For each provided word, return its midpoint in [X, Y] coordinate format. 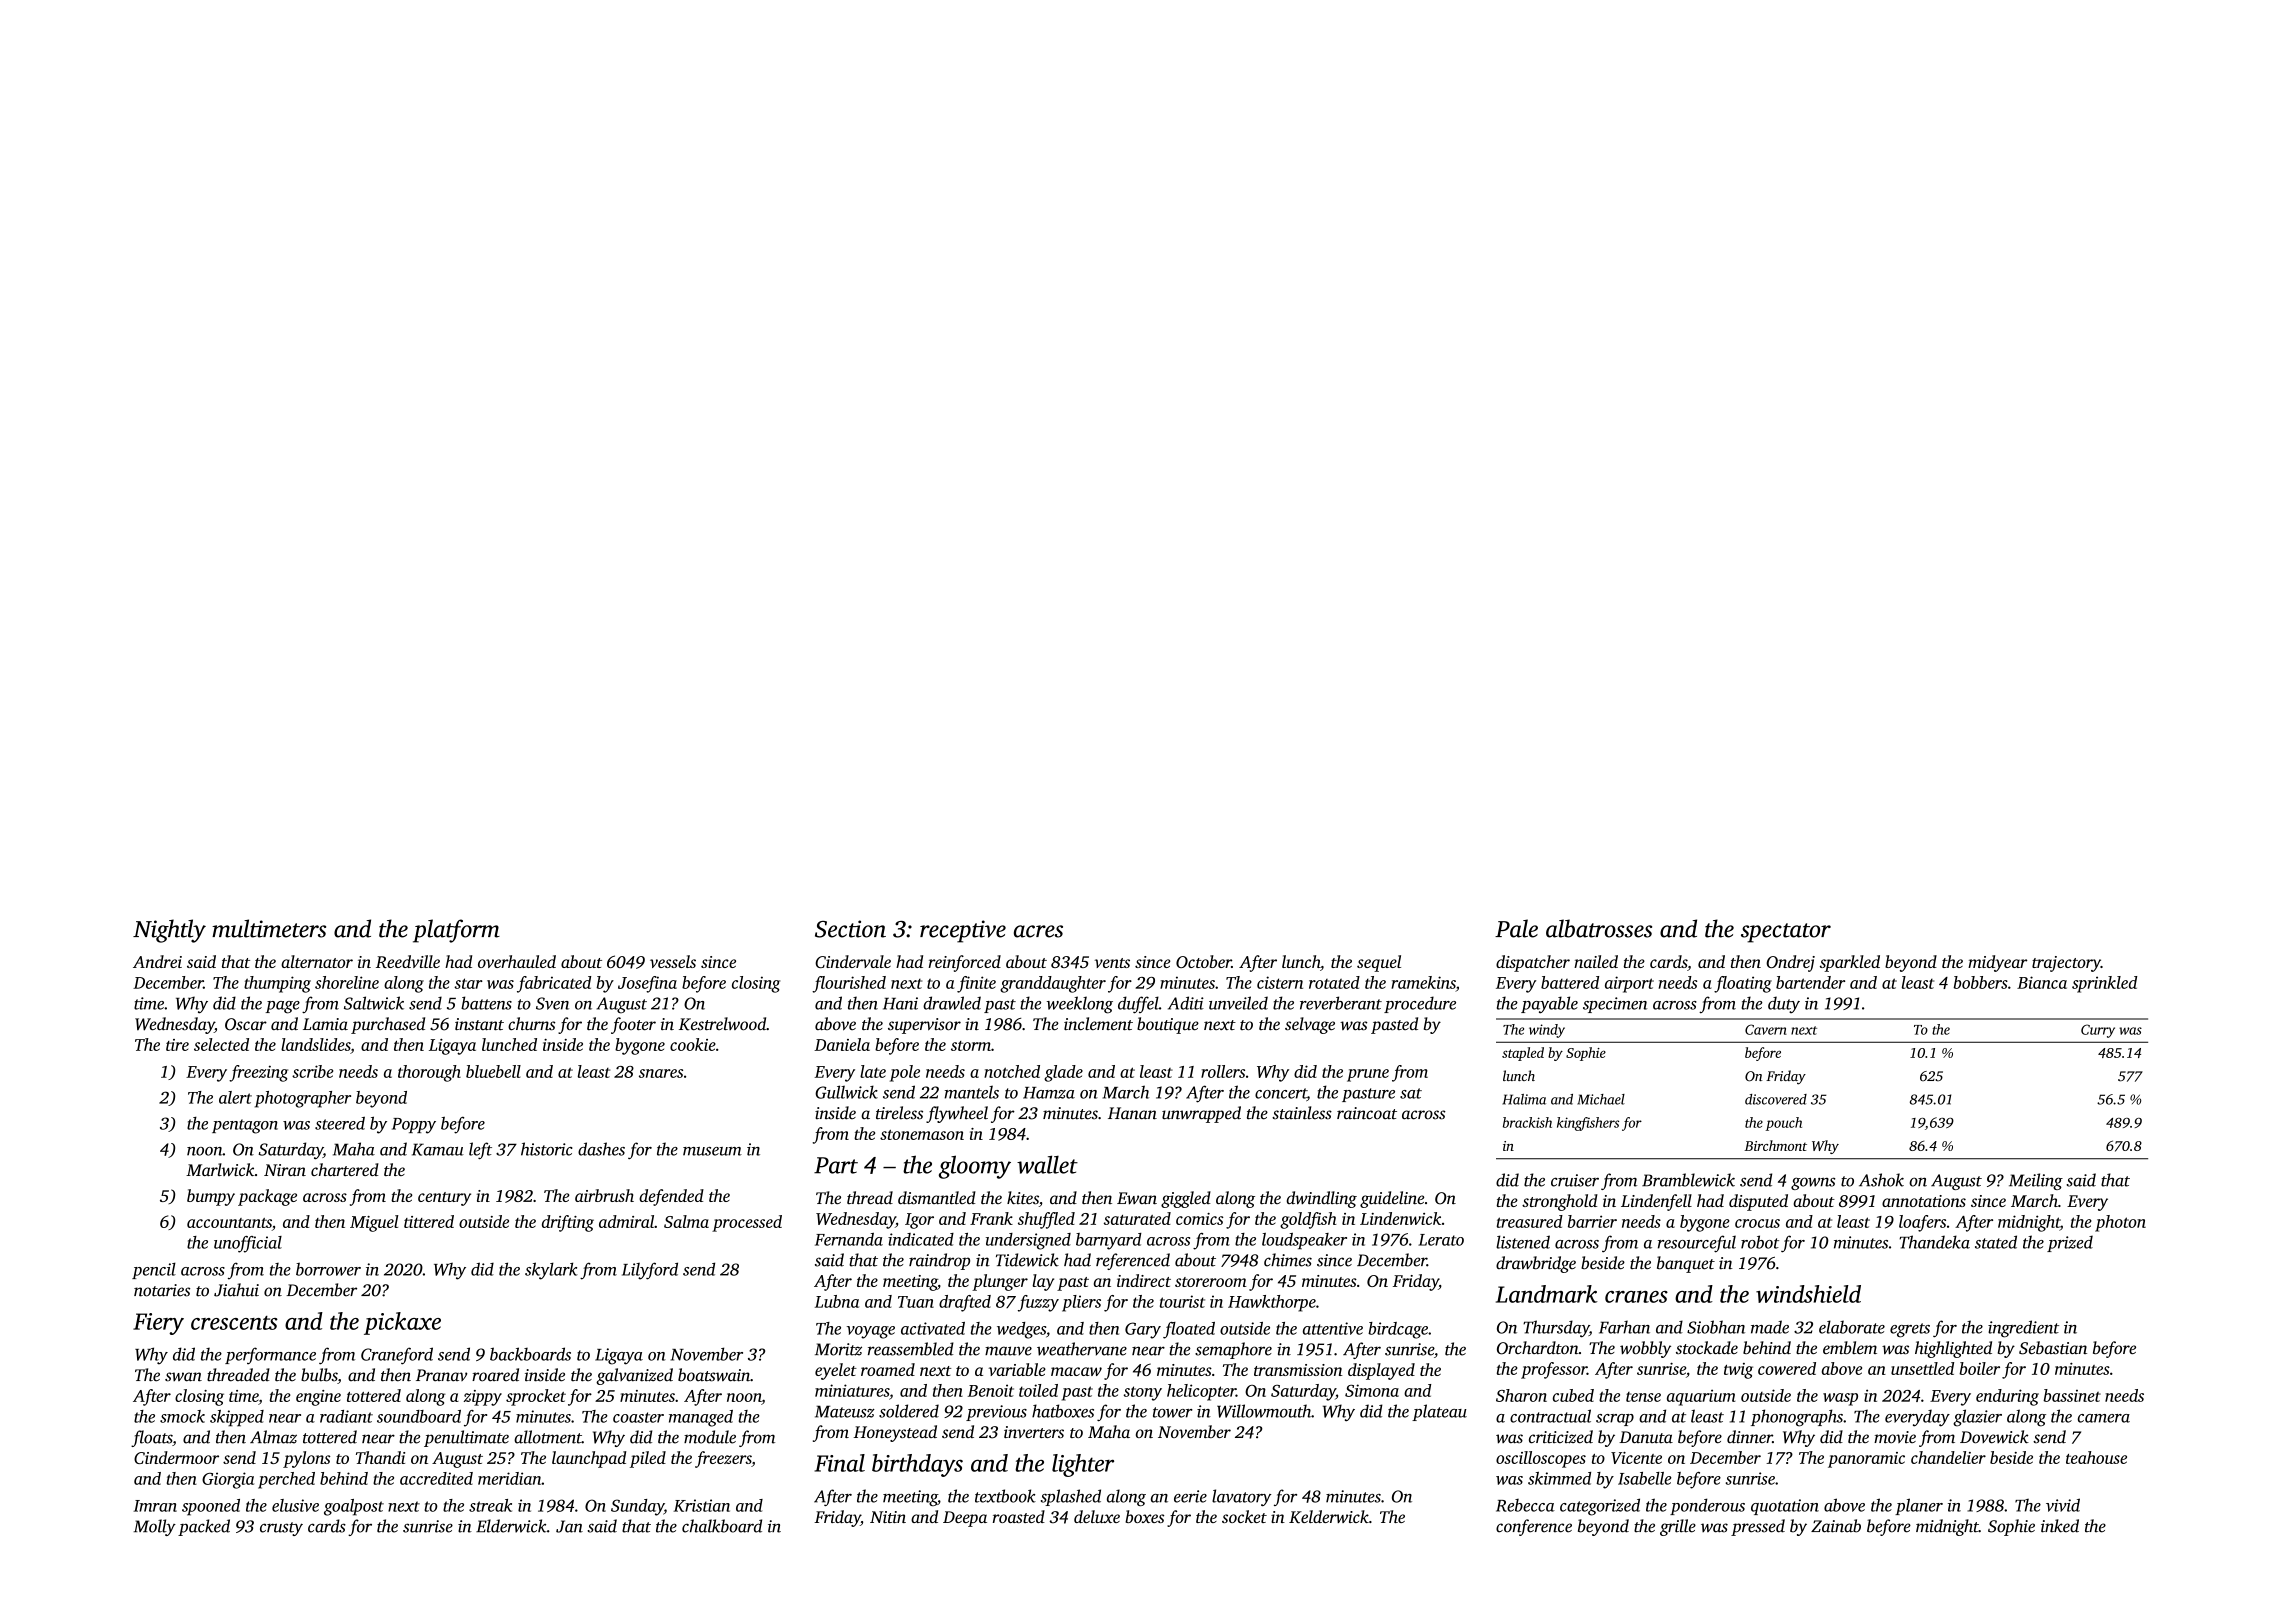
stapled [1523, 1054]
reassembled [911, 1349]
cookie [693, 1044]
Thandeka [1934, 1242]
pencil [154, 1270]
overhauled [517, 961]
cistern [1280, 982]
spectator [1786, 933]
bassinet [2072, 1395]
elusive [295, 1505]
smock [182, 1416]
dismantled [937, 1198]
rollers [1223, 1071]
